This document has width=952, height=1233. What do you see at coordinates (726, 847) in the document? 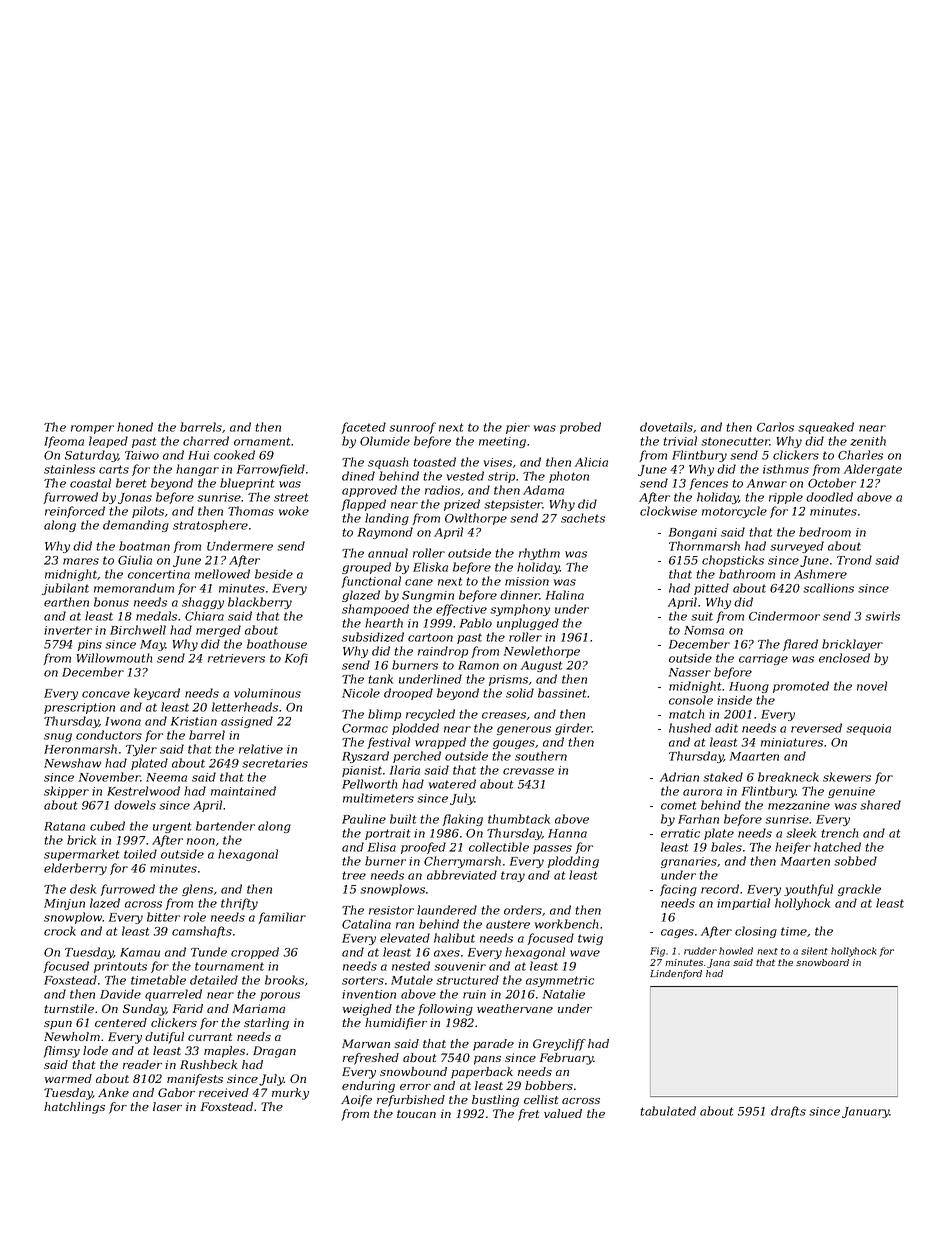
I see `bales` at bounding box center [726, 847].
